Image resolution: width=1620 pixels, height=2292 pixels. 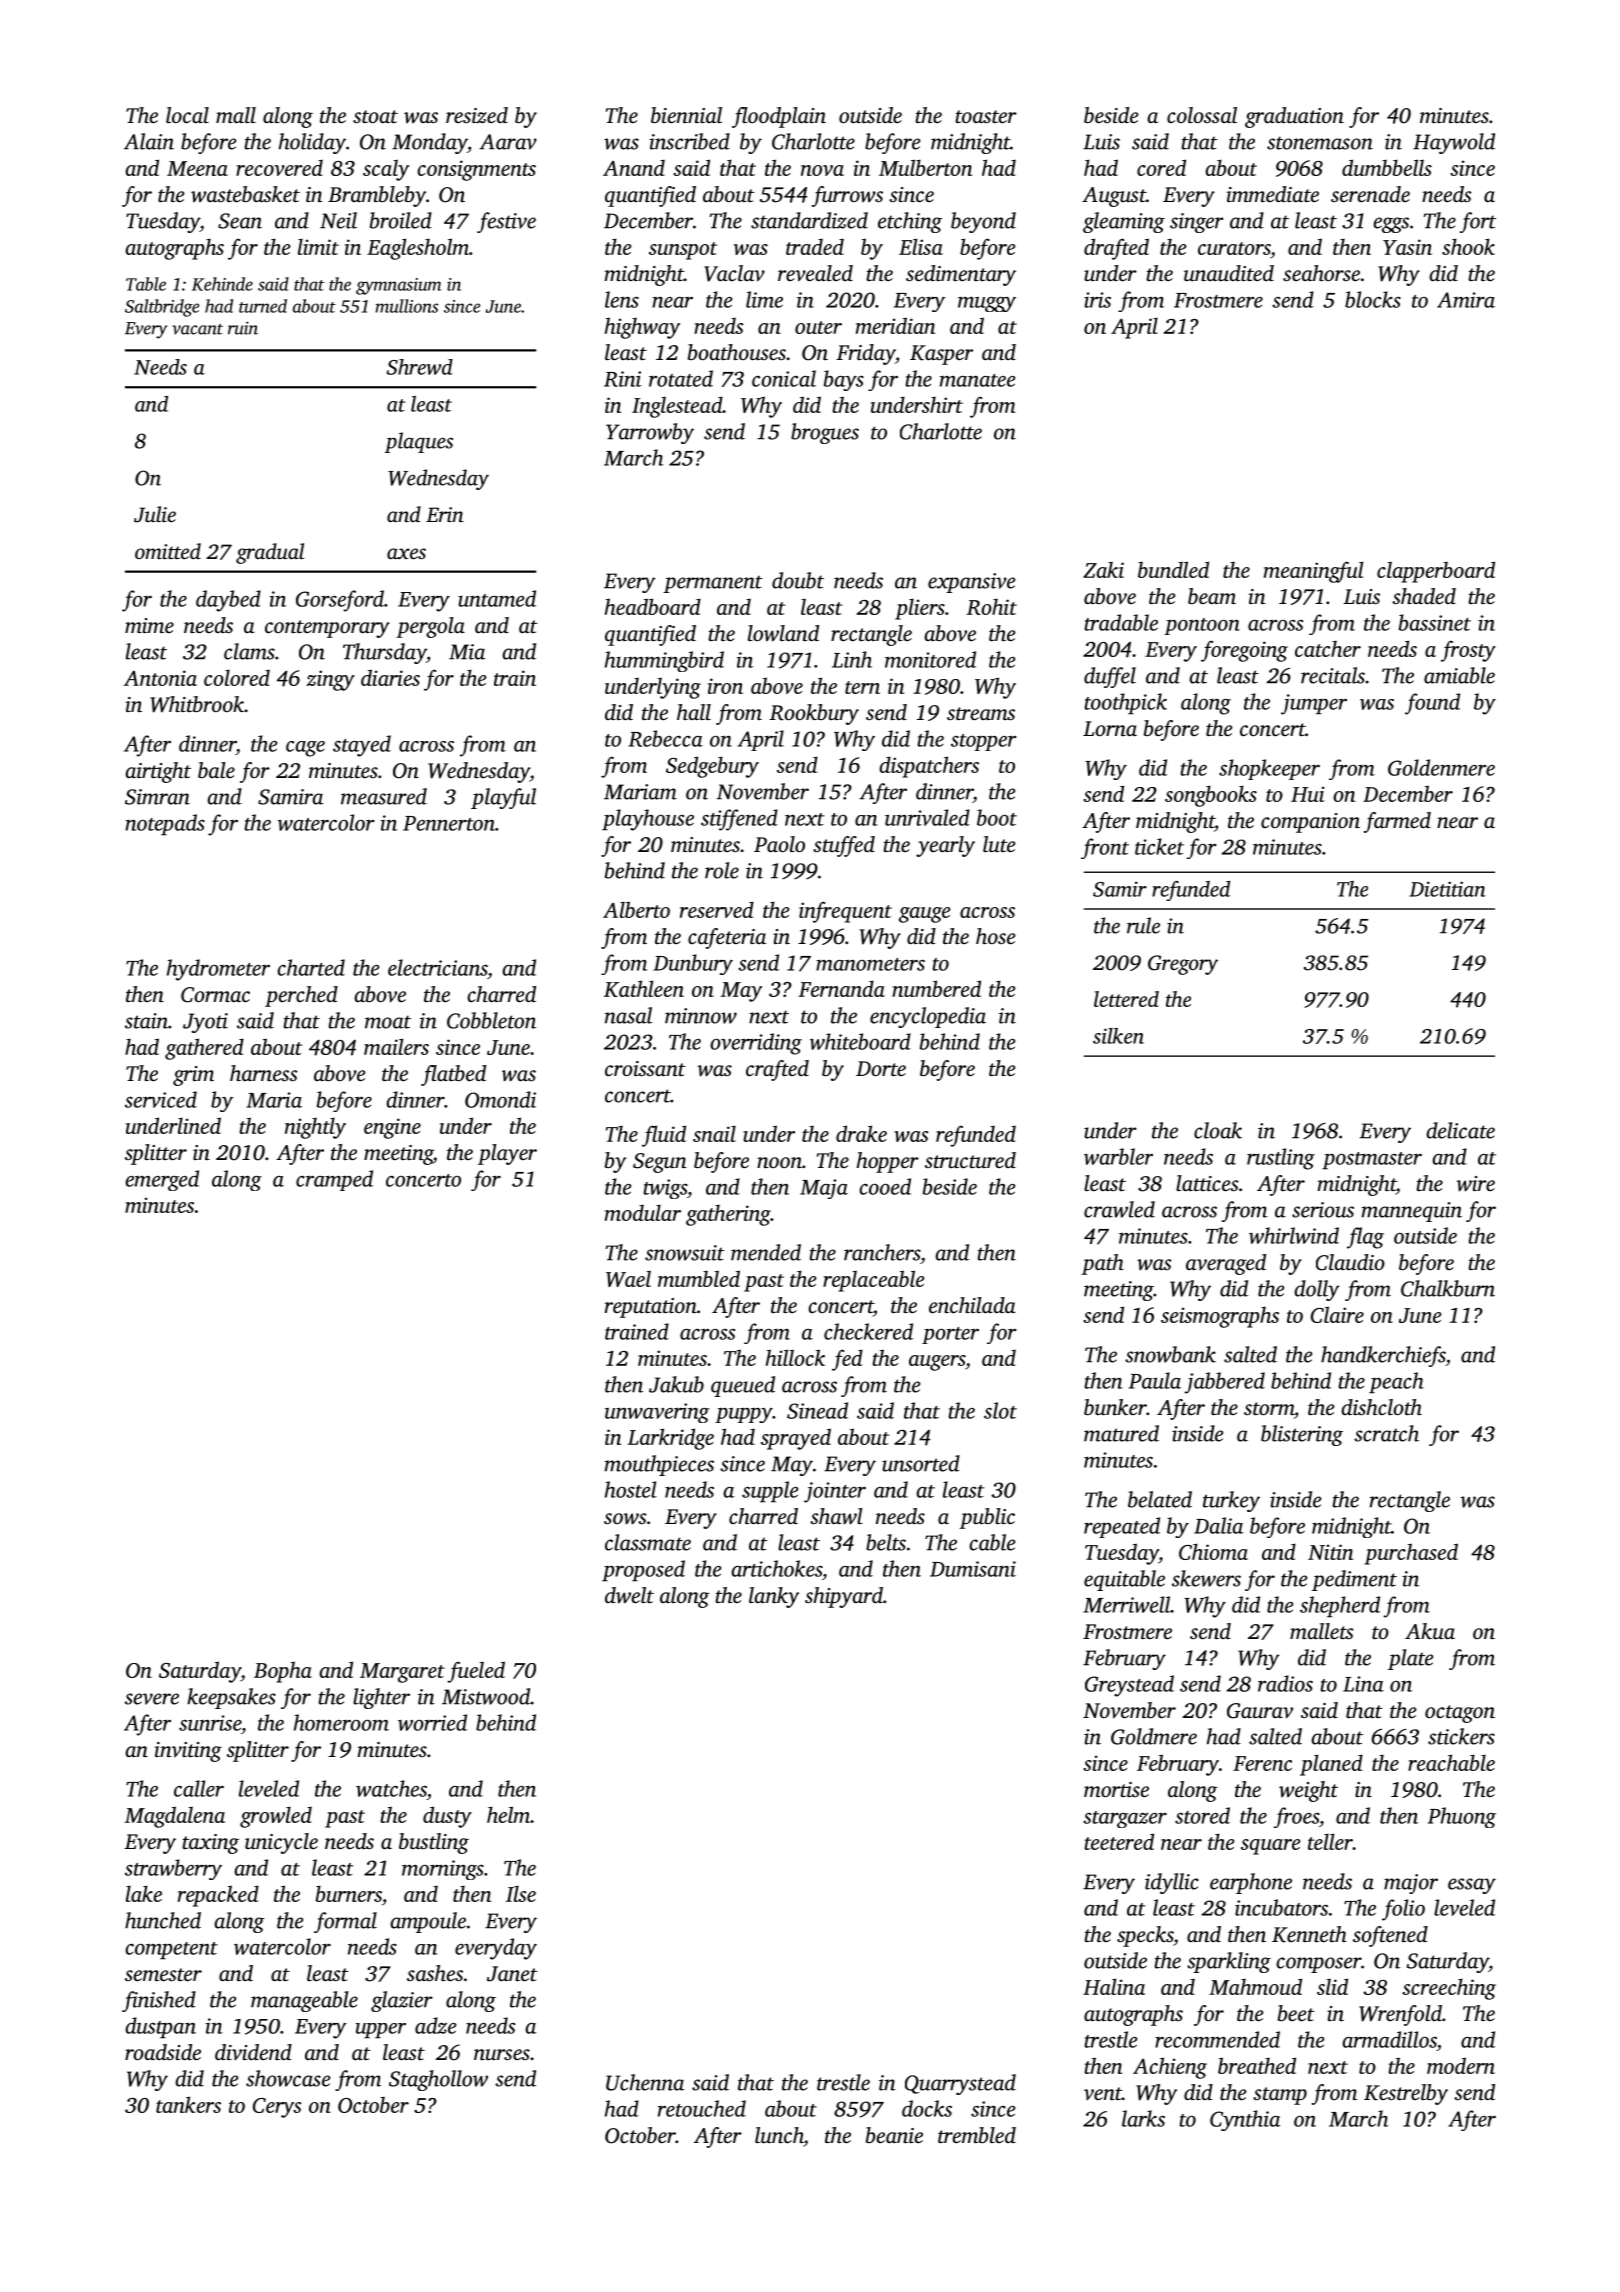 What do you see at coordinates (776, 1568) in the document?
I see `artichokes` at bounding box center [776, 1568].
